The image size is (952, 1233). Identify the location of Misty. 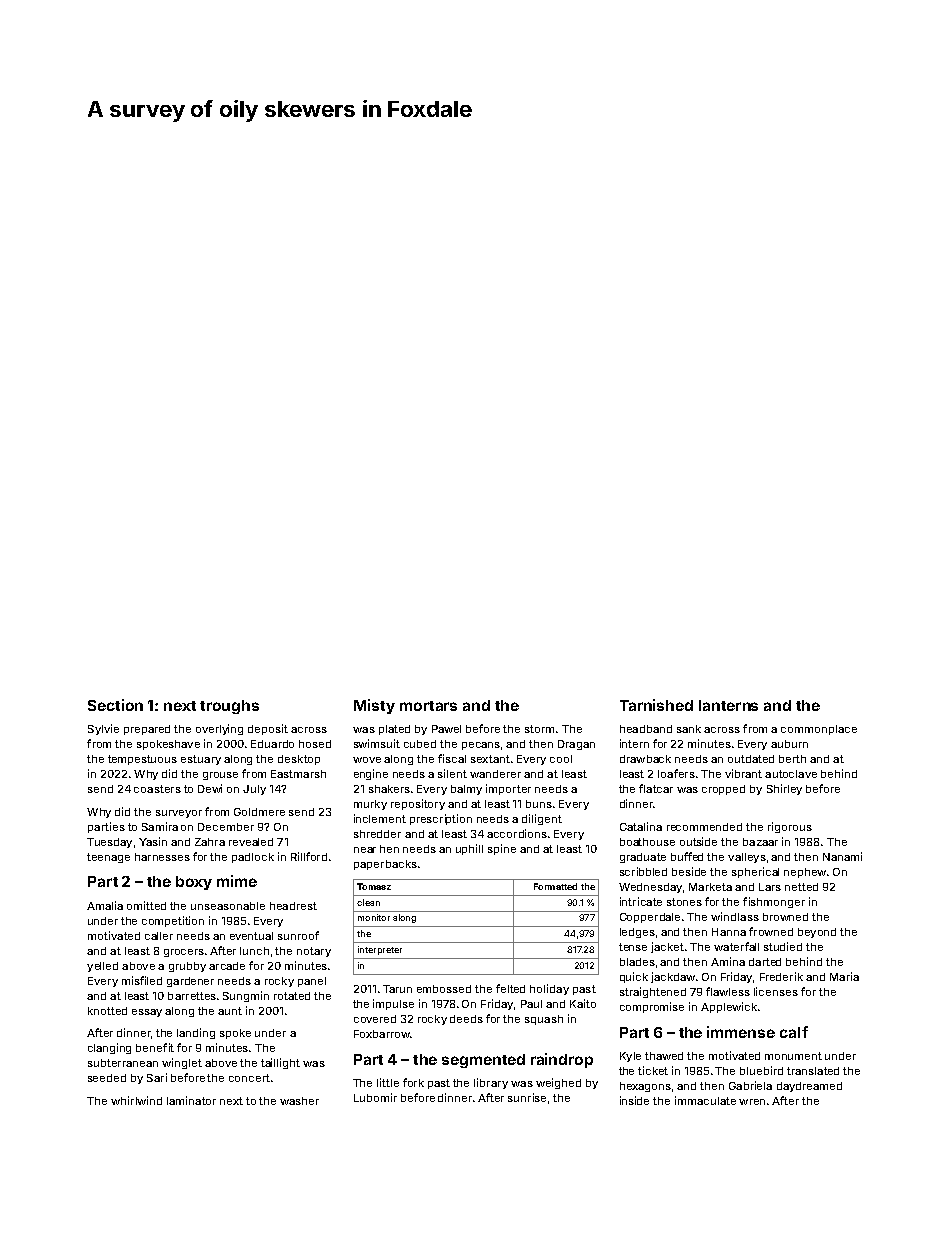
(374, 706).
